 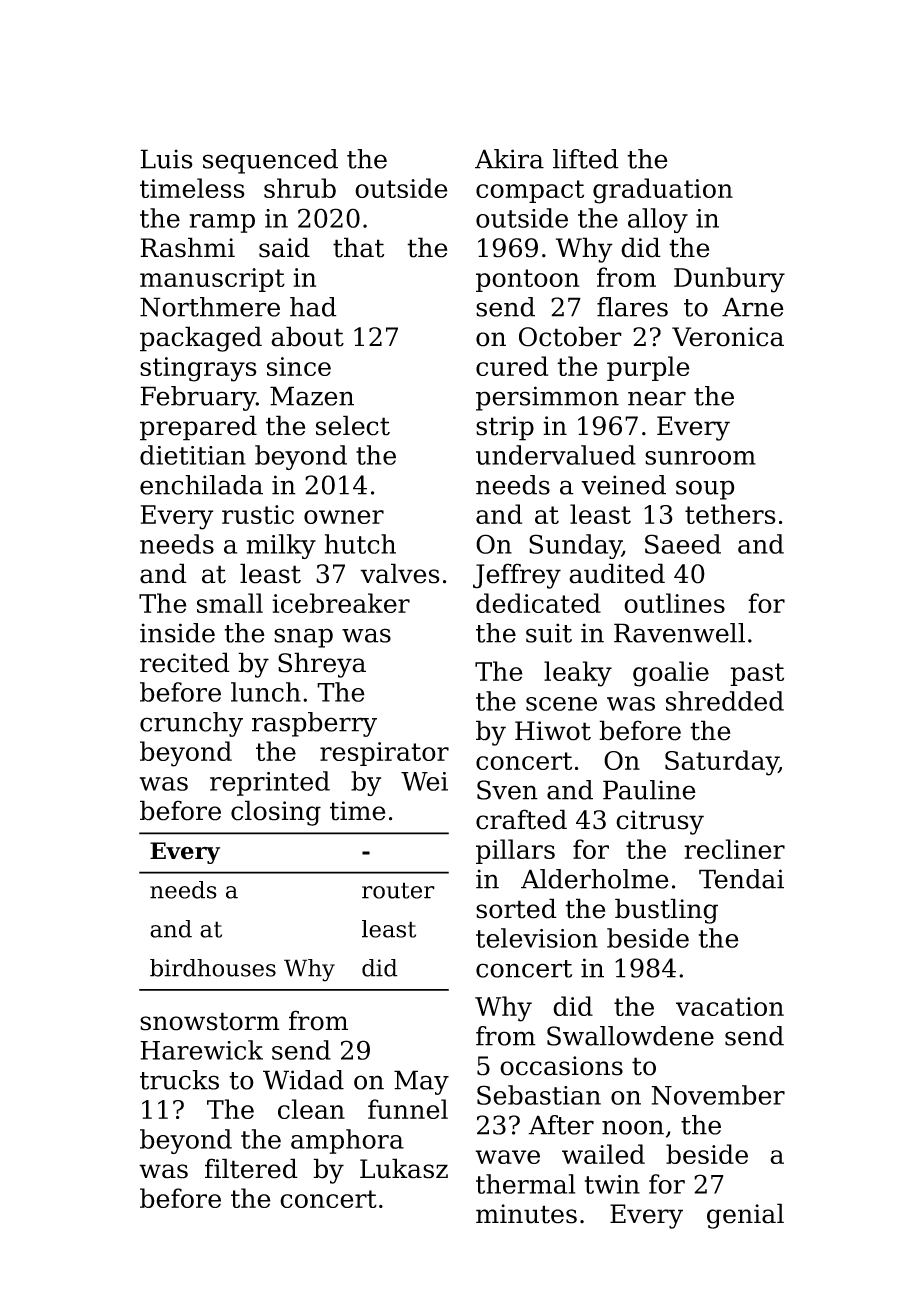 What do you see at coordinates (730, 514) in the image?
I see `tethers` at bounding box center [730, 514].
